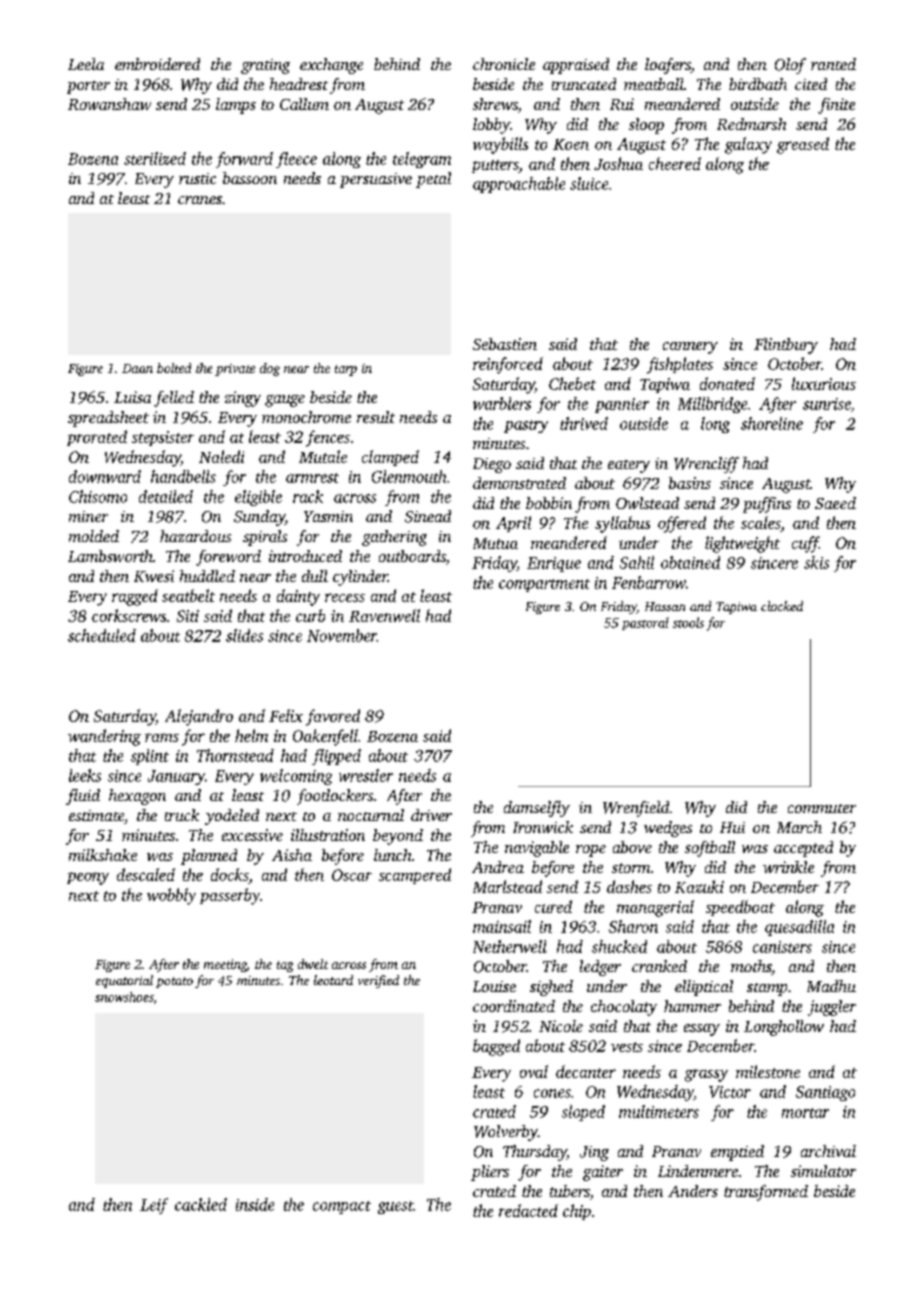  Describe the element at coordinates (786, 346) in the screenshot. I see `Flintbury` at that location.
